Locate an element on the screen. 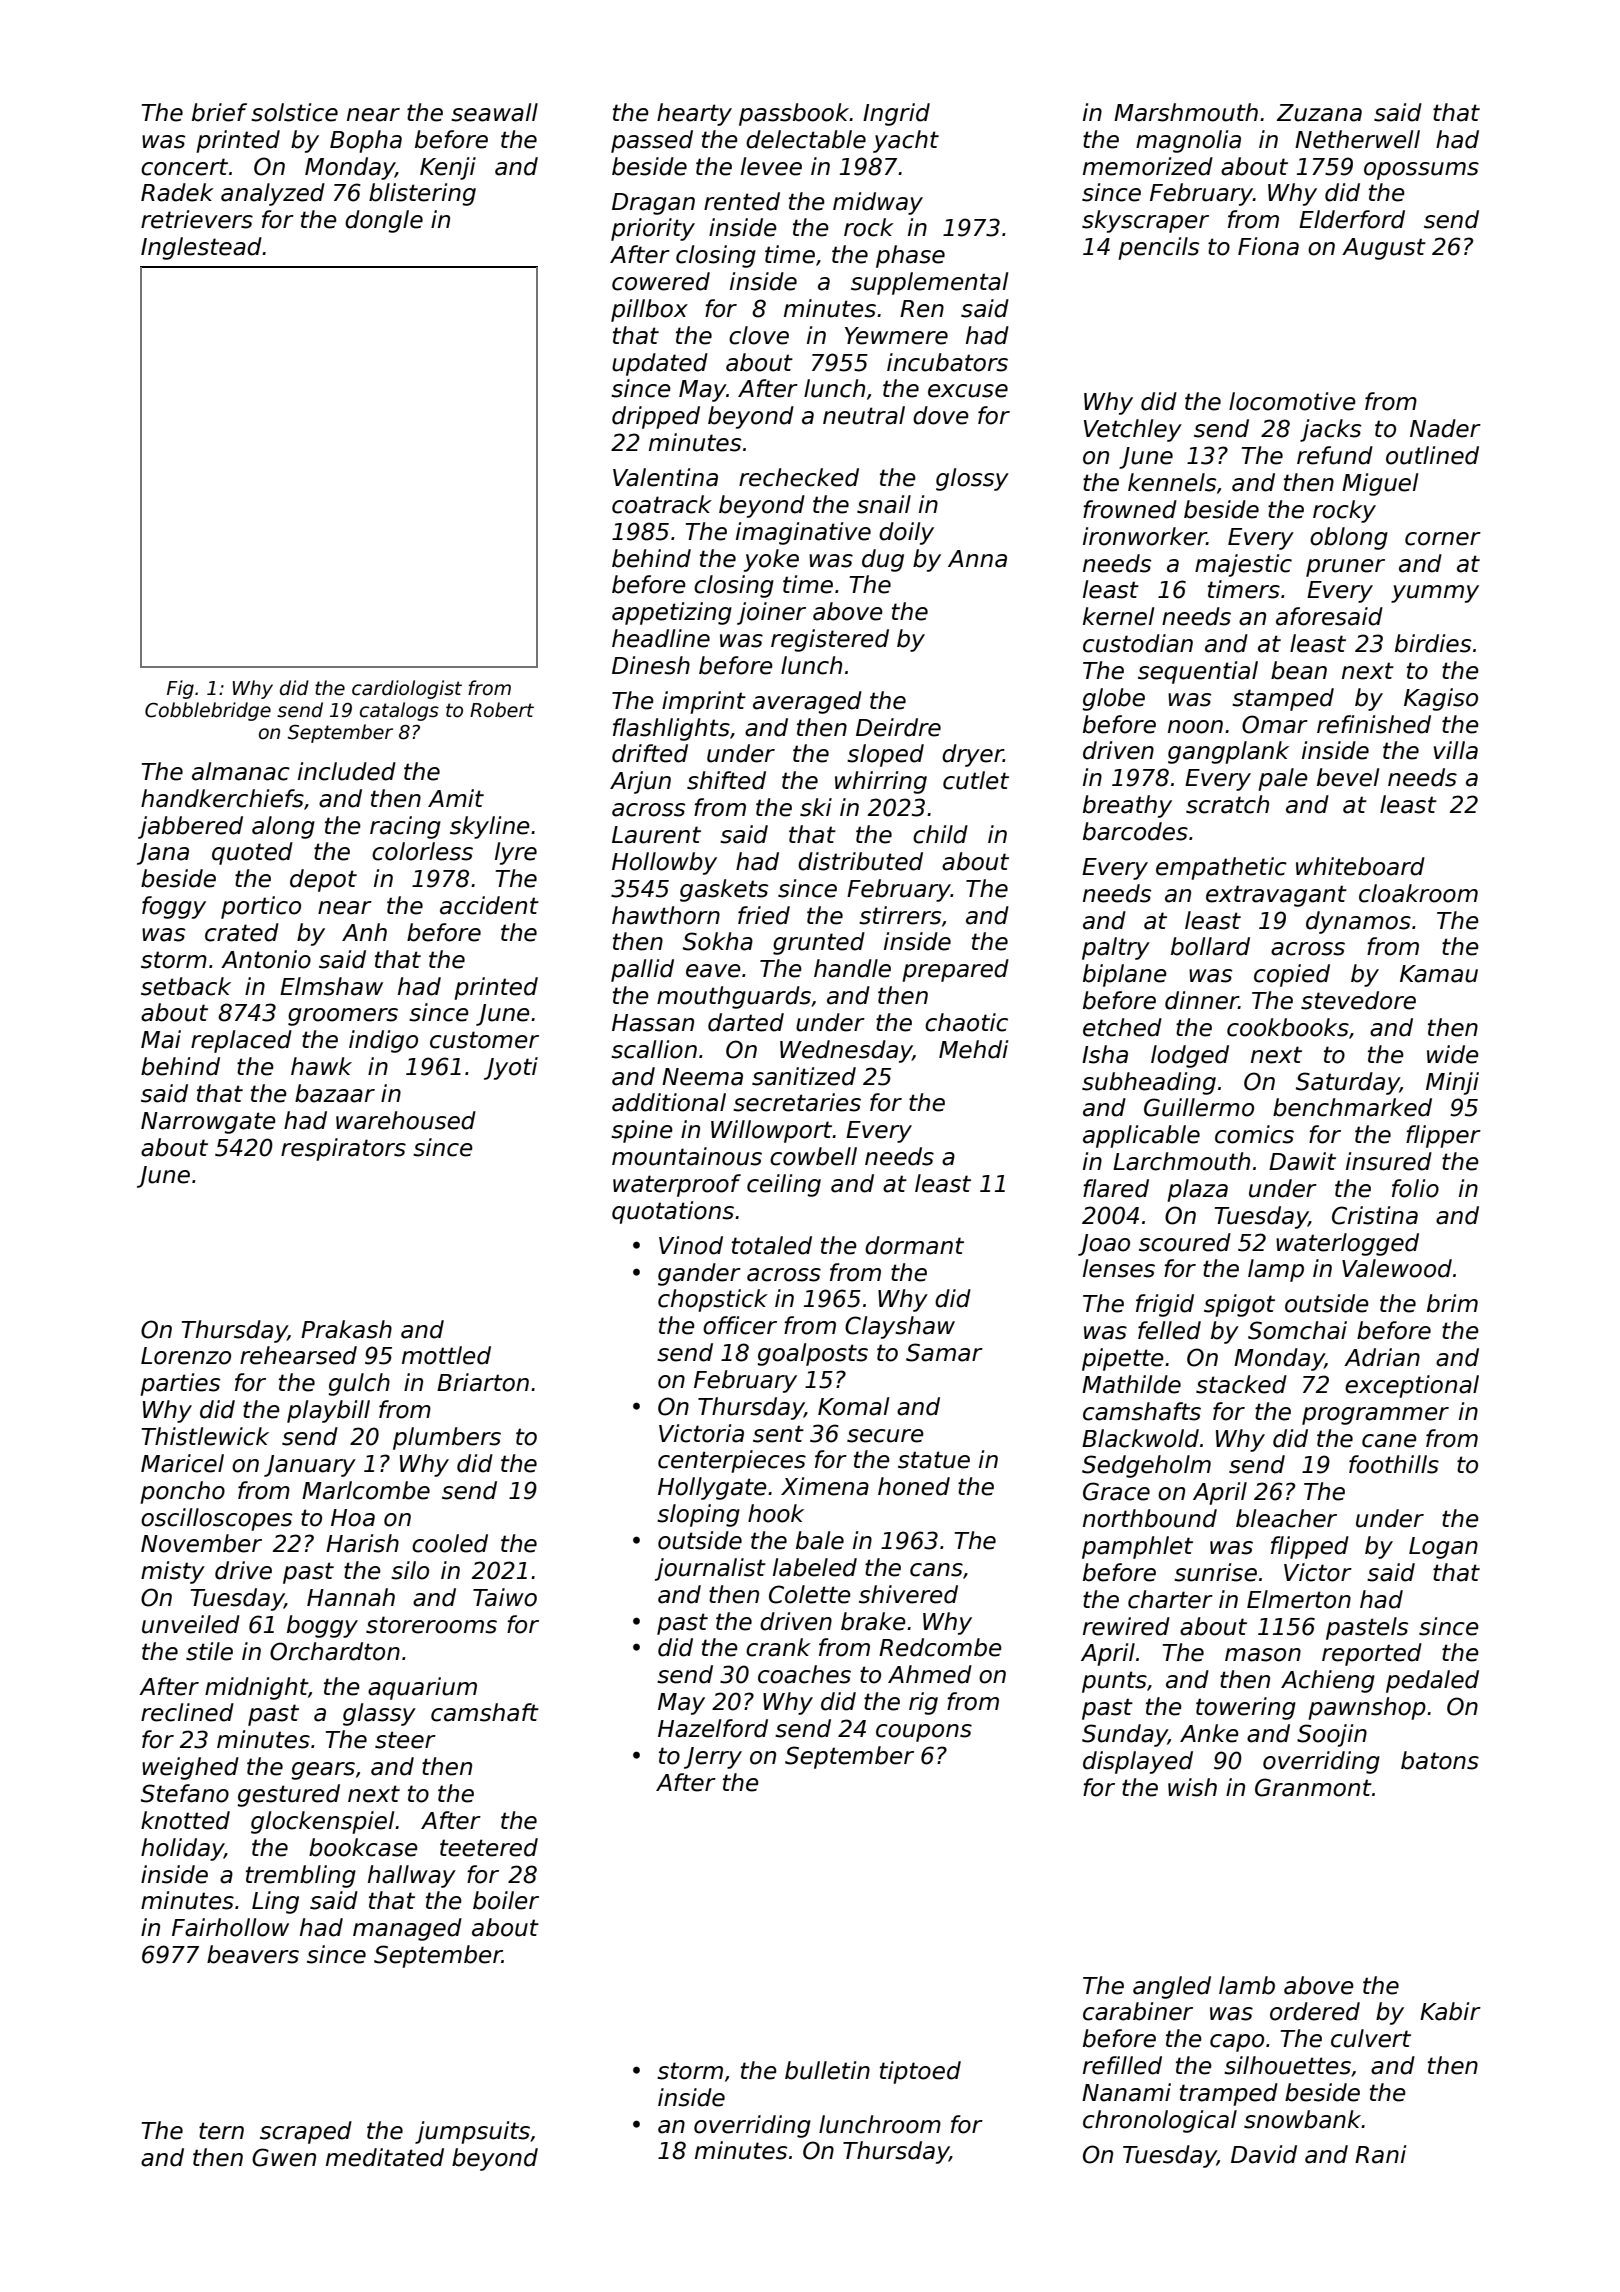 Image resolution: width=1620 pixels, height=2292 pixels. Rani is located at coordinates (1380, 2154).
